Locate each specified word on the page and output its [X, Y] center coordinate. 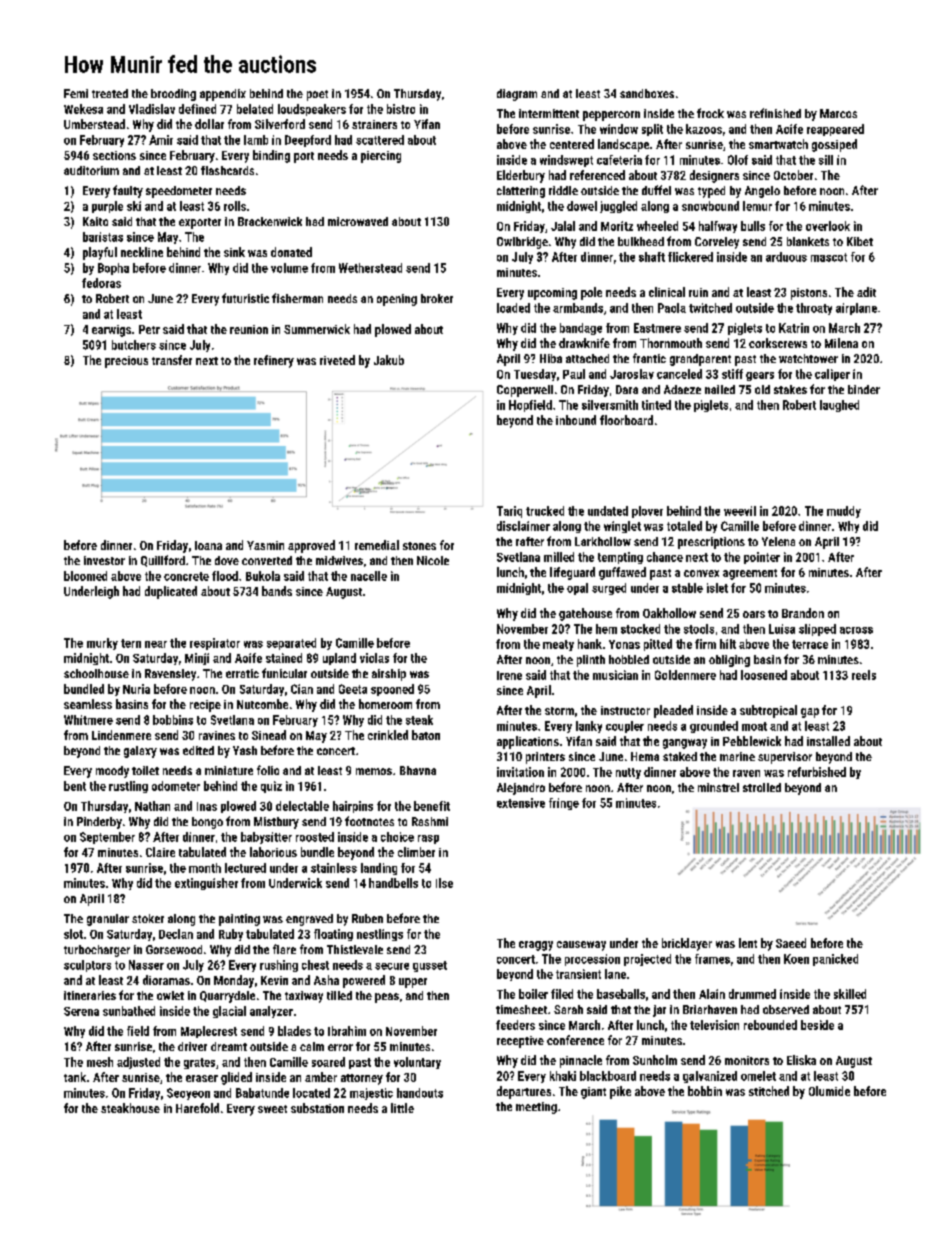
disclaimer [523, 526]
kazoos [704, 129]
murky [102, 644]
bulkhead [641, 241]
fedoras [101, 283]
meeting [536, 1108]
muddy [844, 512]
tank [75, 1077]
